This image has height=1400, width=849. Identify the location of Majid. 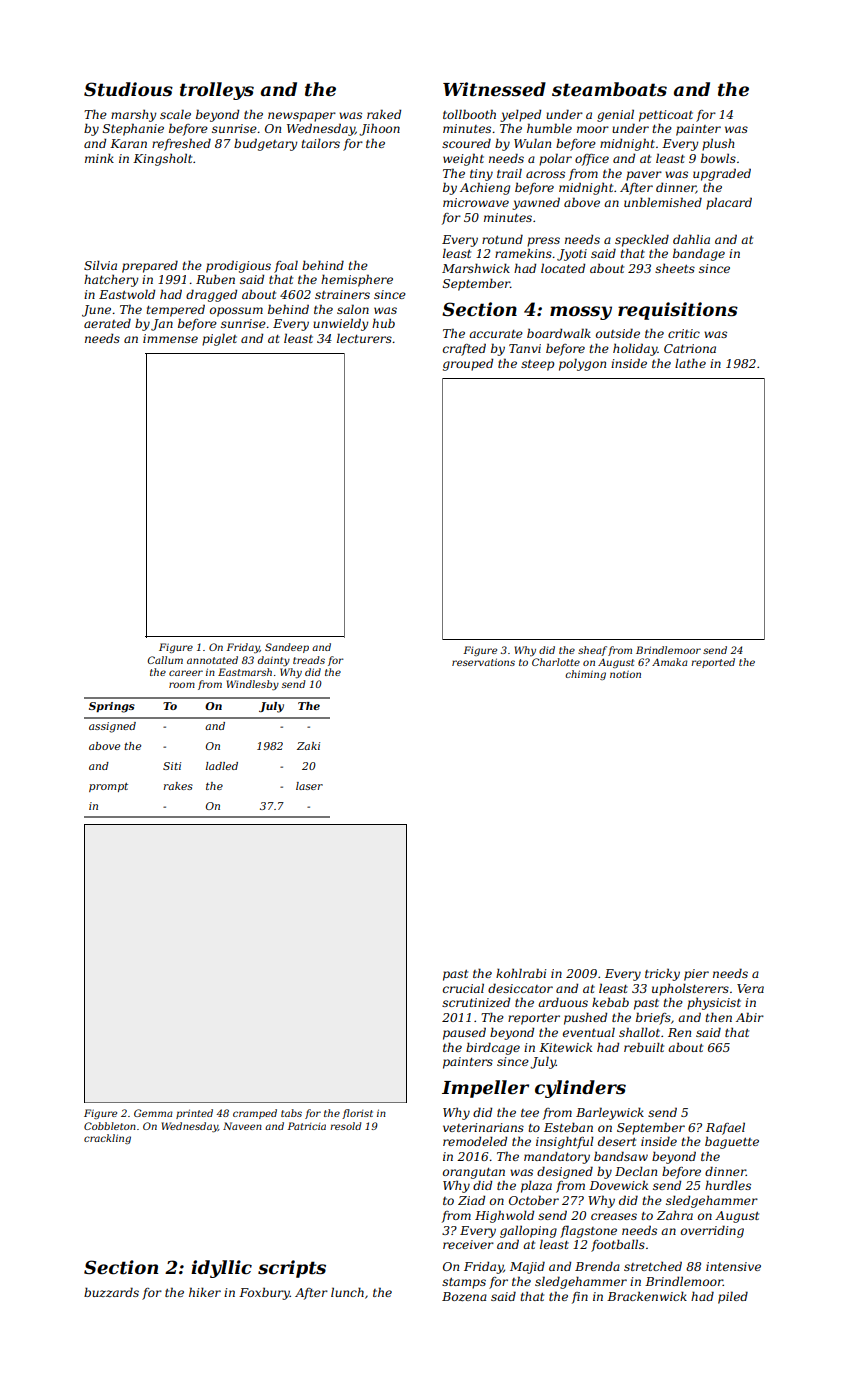
(527, 1267).
